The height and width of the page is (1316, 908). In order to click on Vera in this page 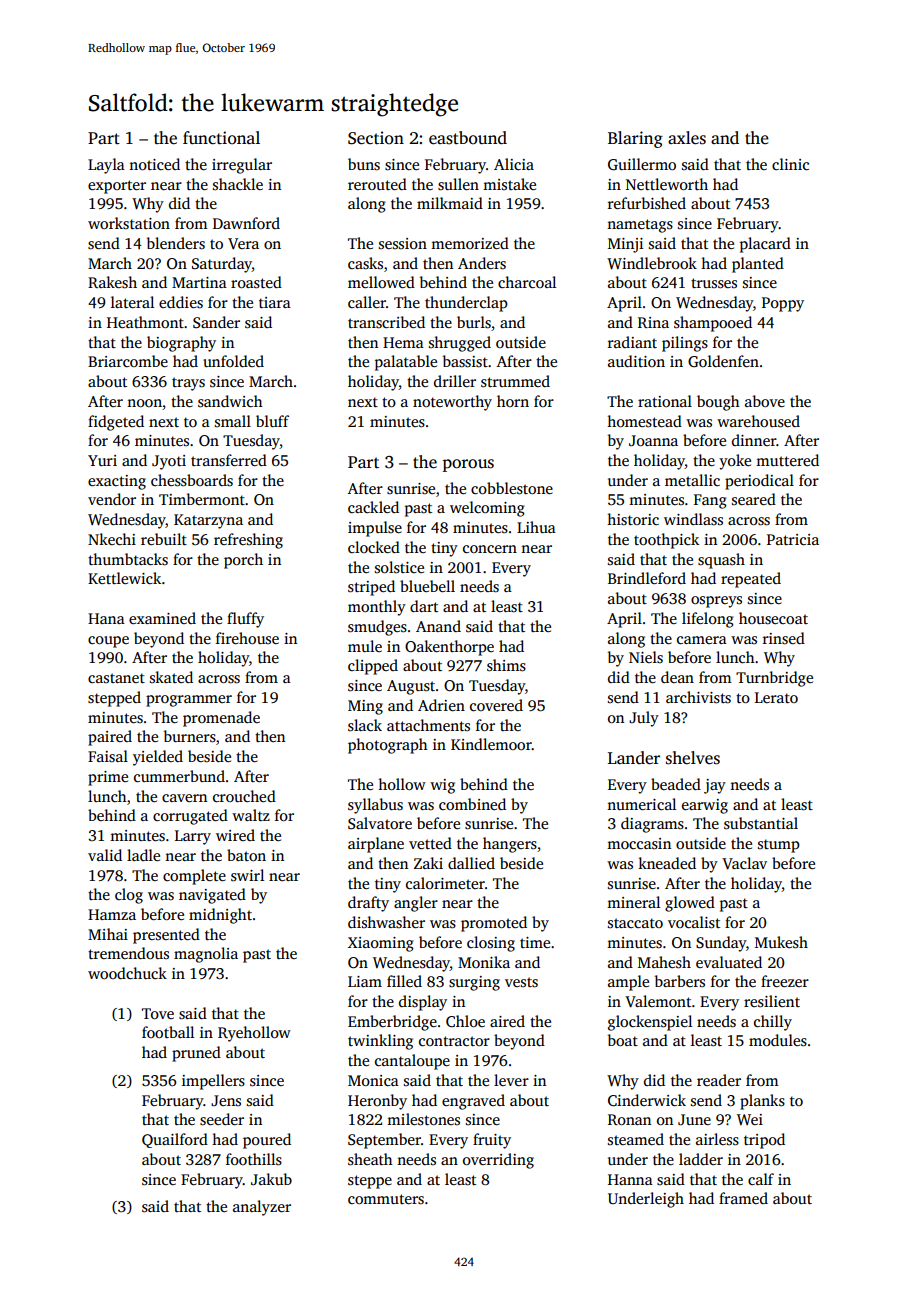, I will do `click(243, 243)`.
